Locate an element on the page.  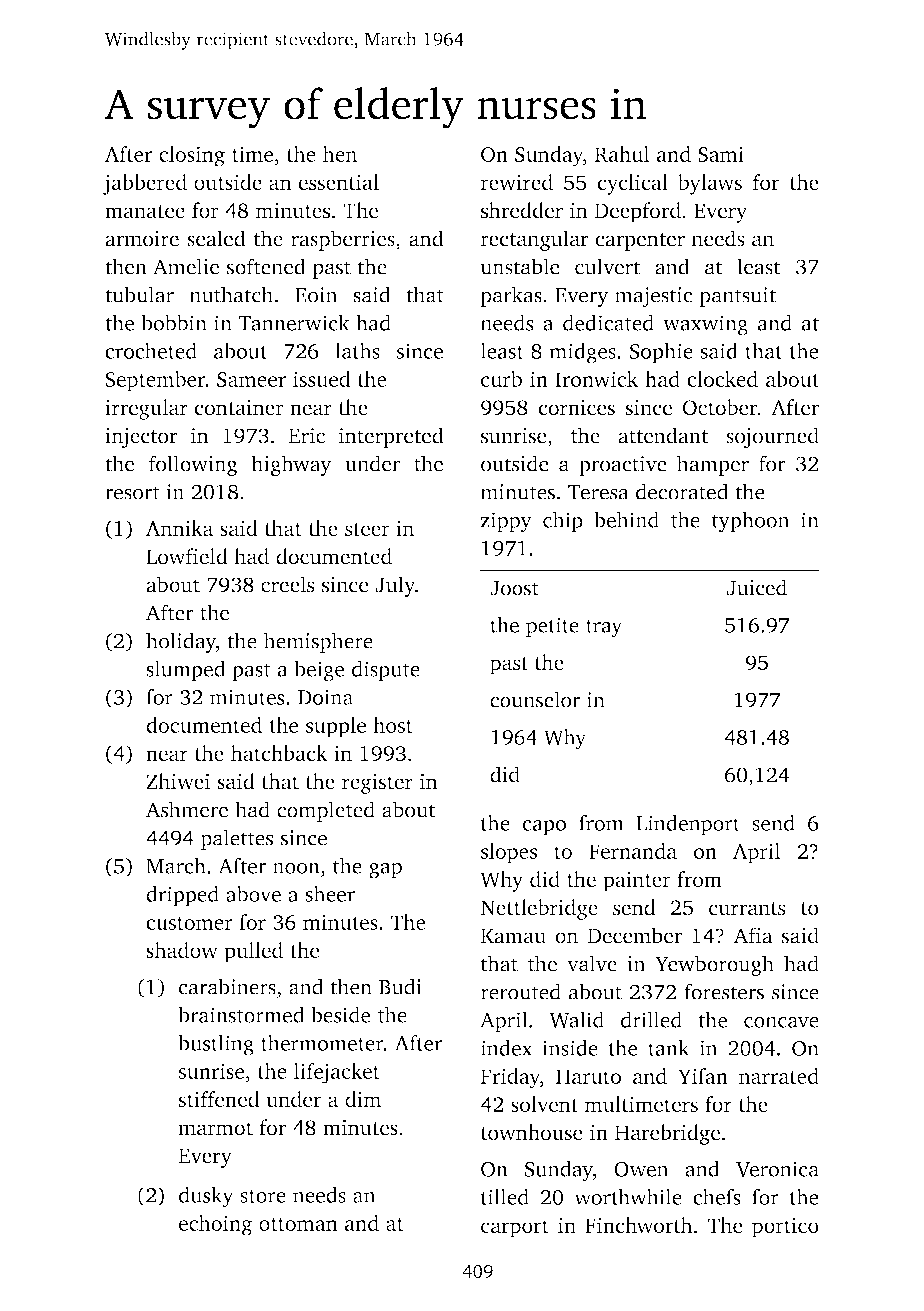
December is located at coordinates (635, 935).
